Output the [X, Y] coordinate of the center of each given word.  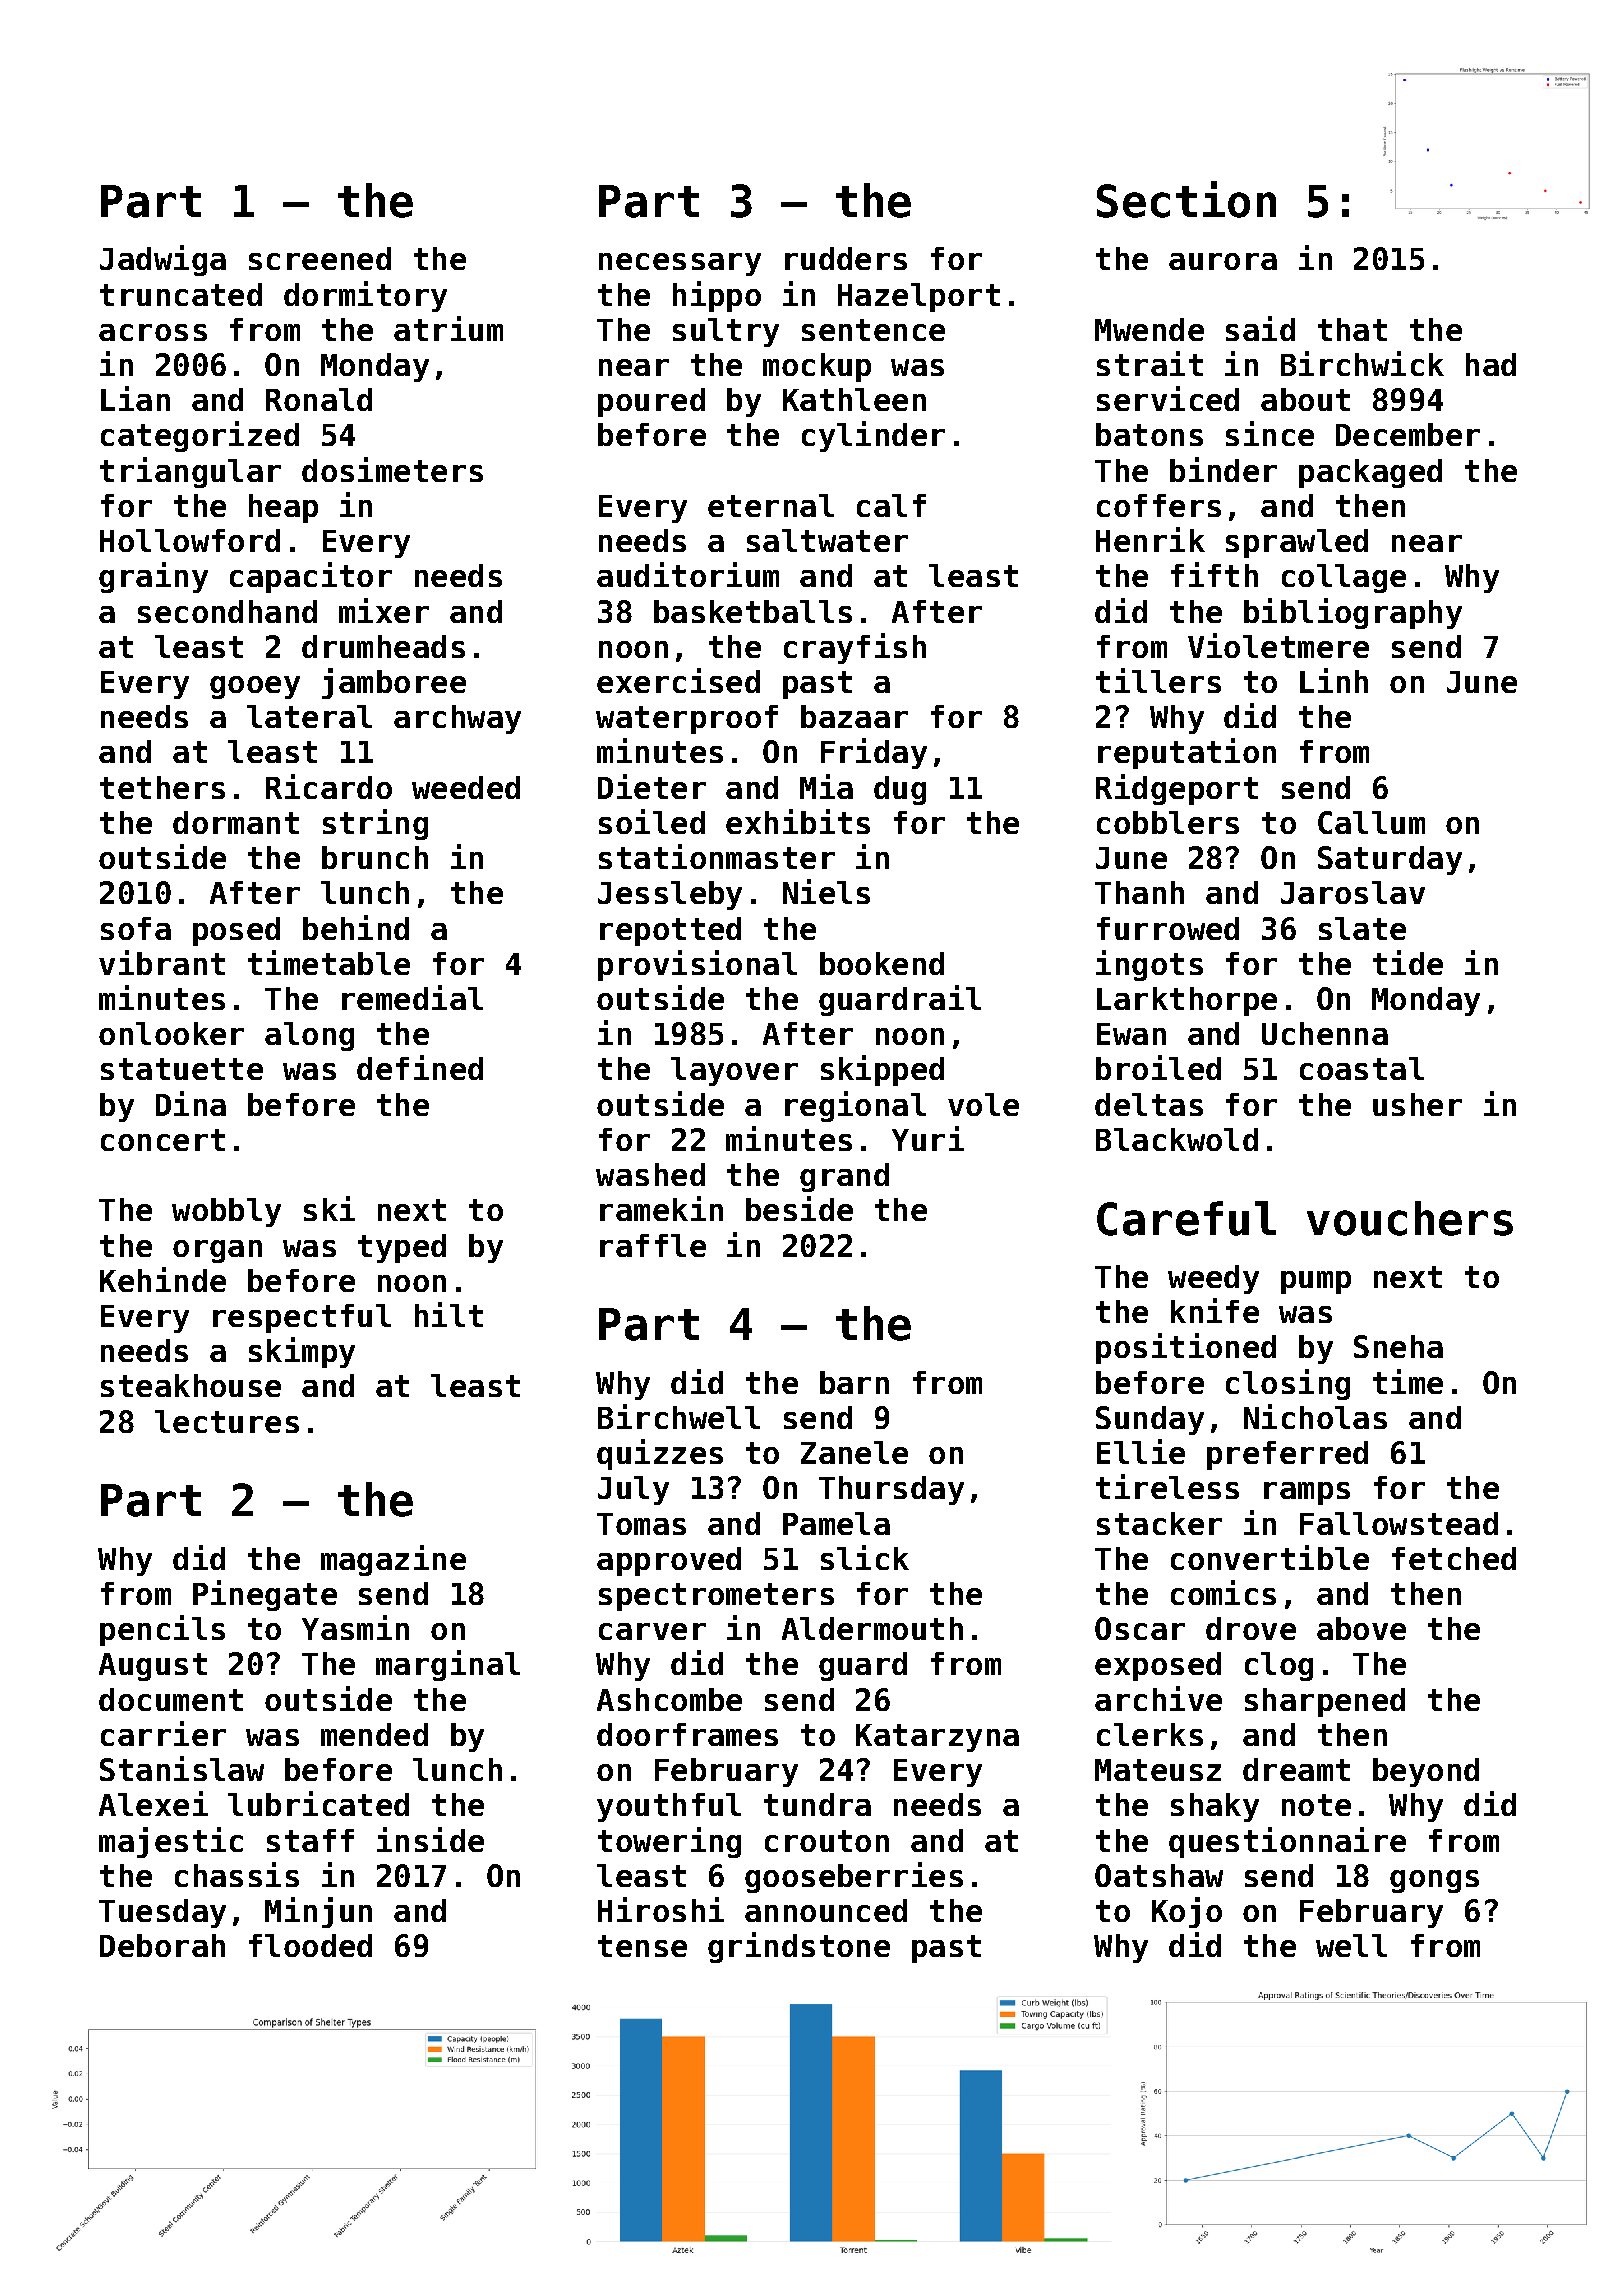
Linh [1334, 680]
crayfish [855, 648]
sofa [136, 928]
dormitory [365, 296]
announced [826, 1910]
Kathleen [854, 399]
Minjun [318, 1912]
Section [1186, 199]
